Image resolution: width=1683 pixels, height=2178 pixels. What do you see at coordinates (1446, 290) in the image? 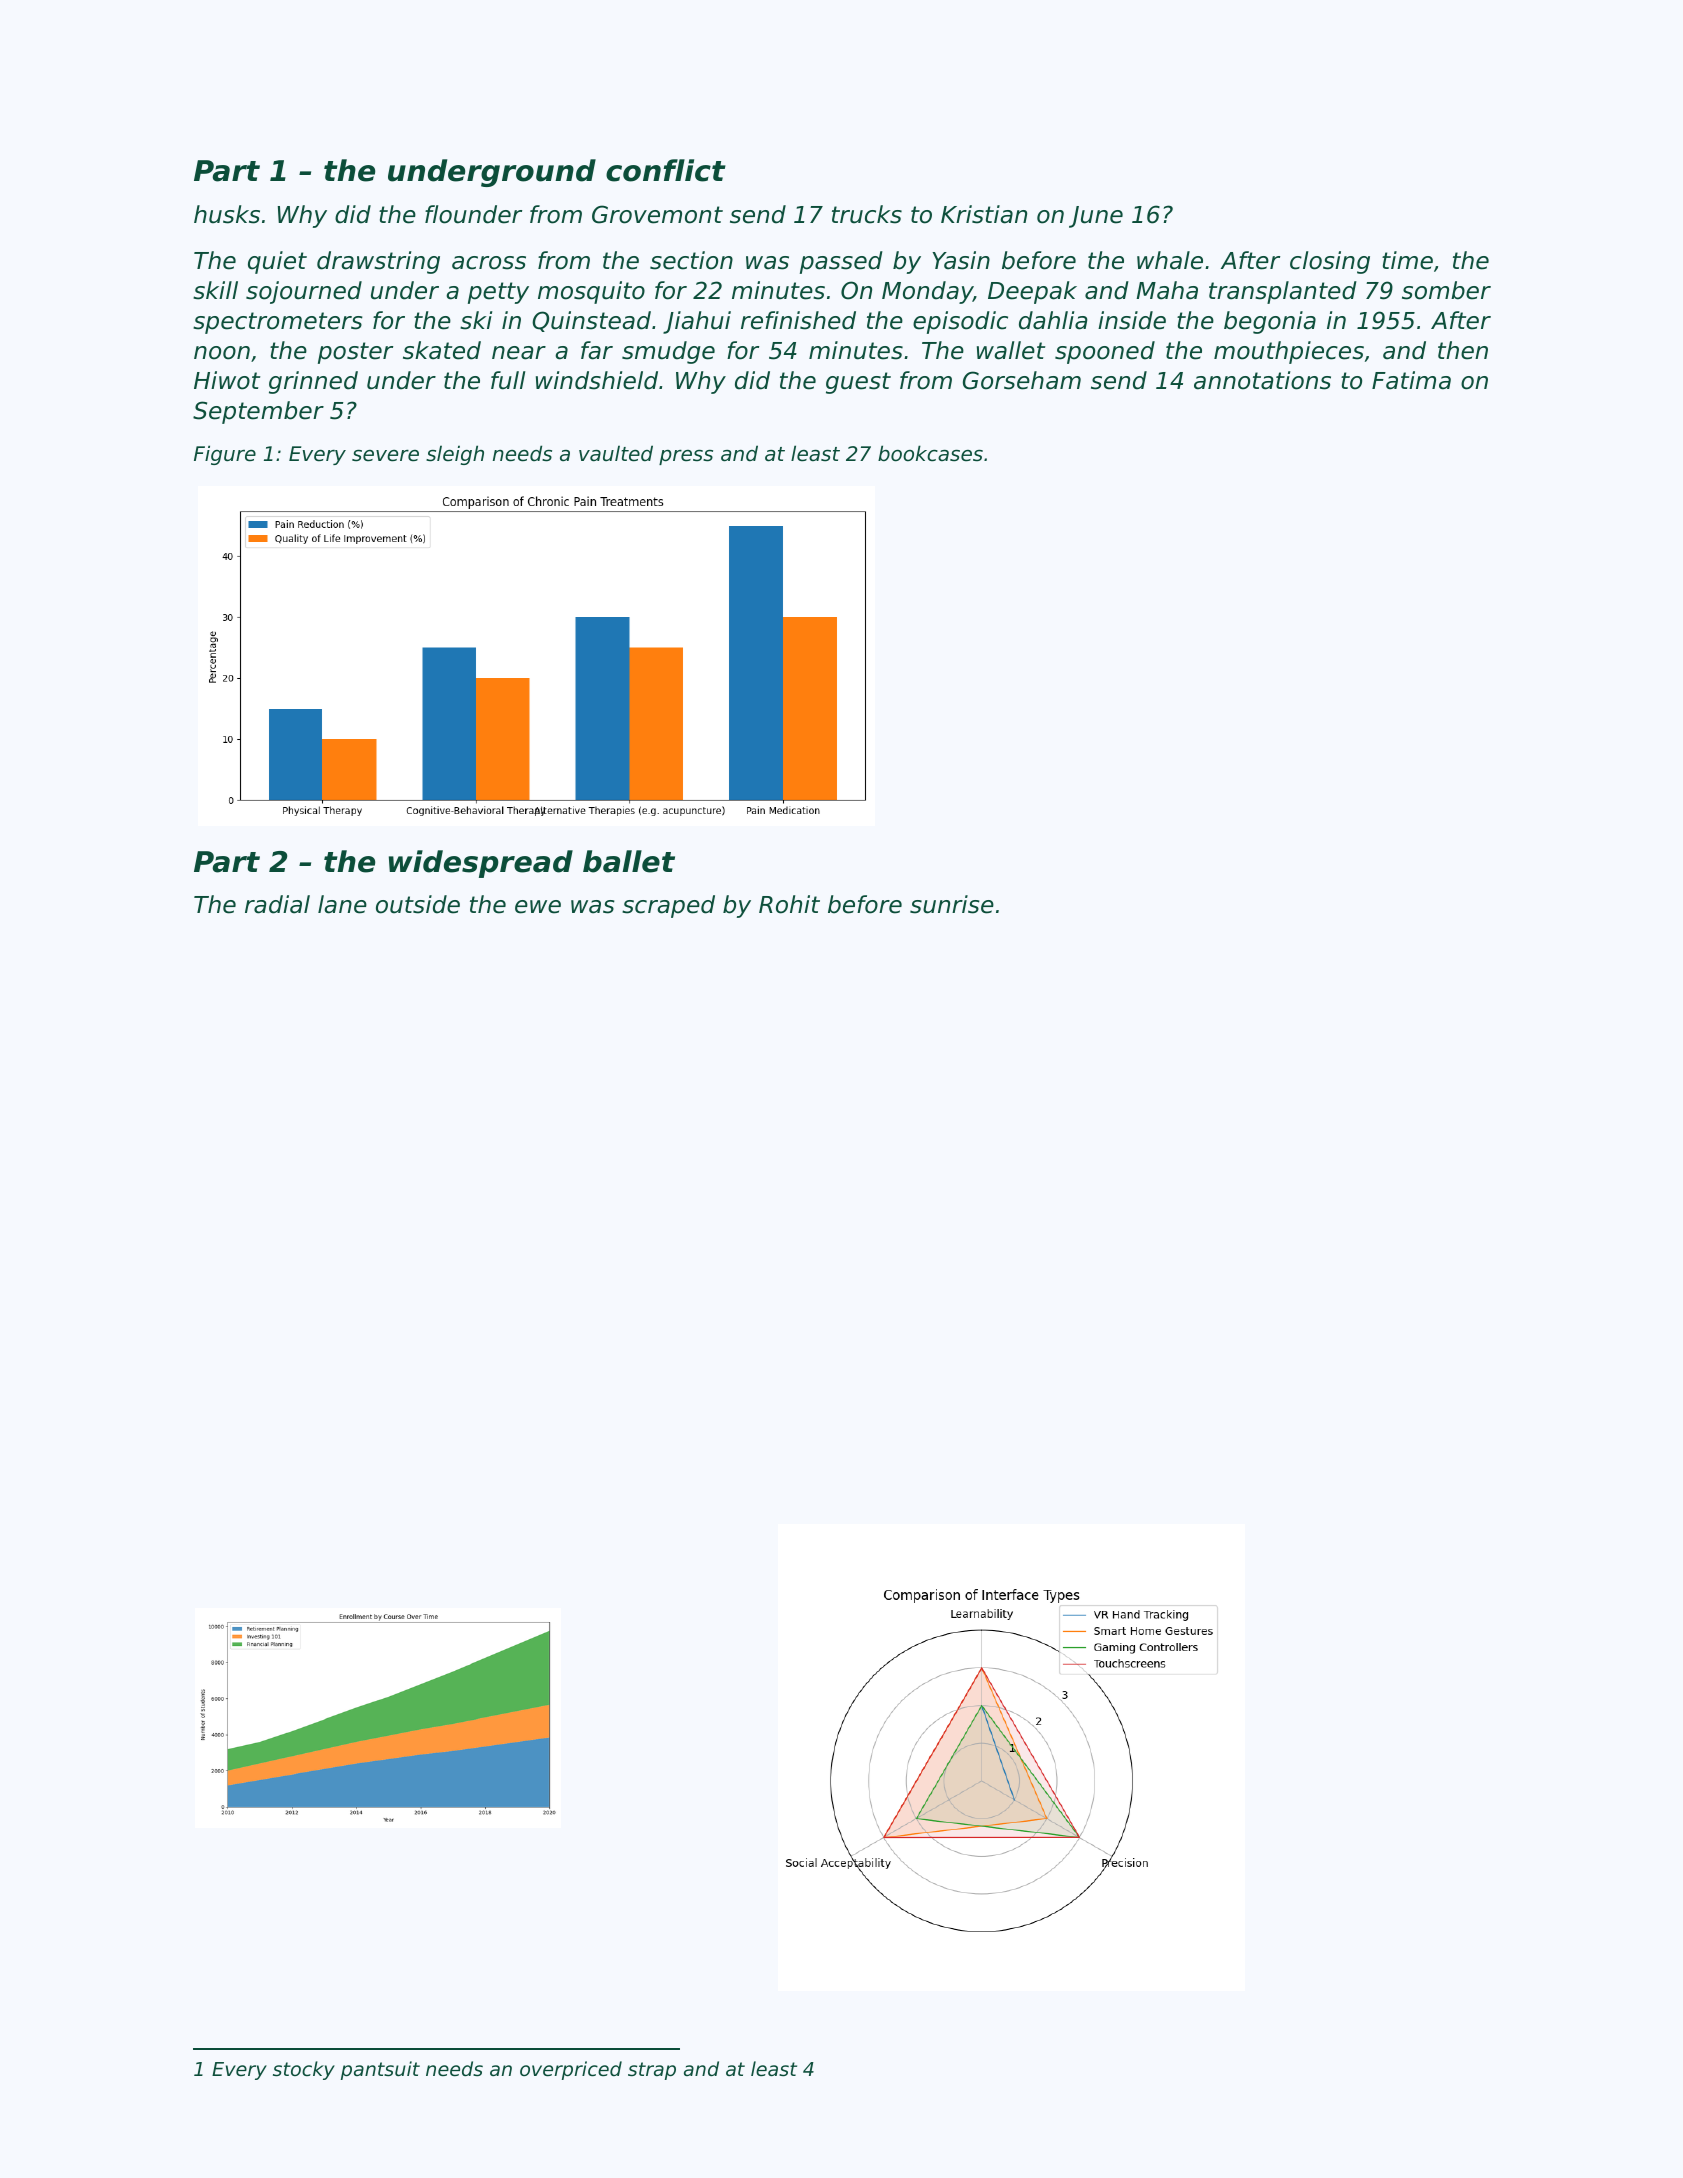
I see `somber` at bounding box center [1446, 290].
